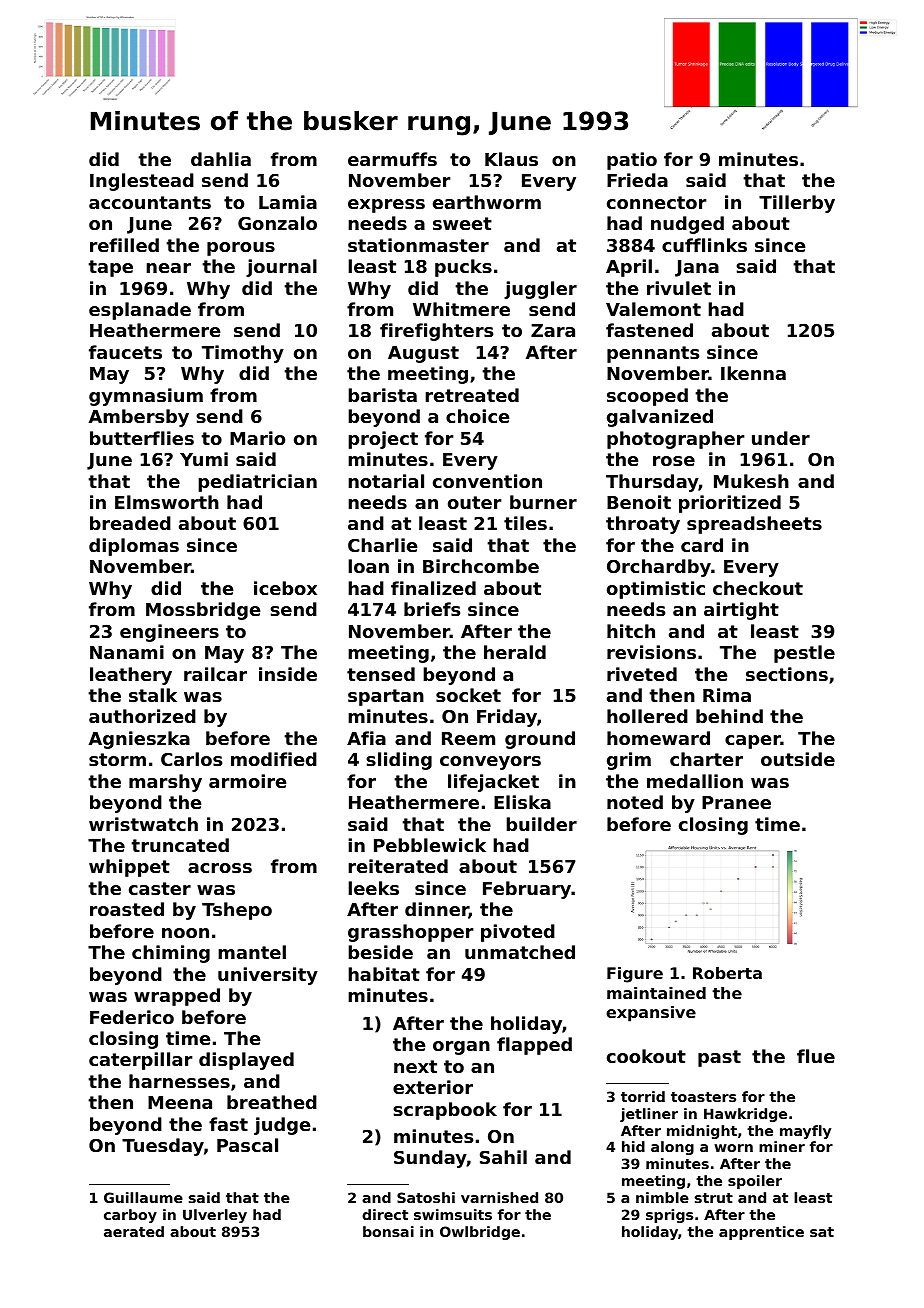  Describe the element at coordinates (142, 182) in the screenshot. I see `Inglestead` at that location.
